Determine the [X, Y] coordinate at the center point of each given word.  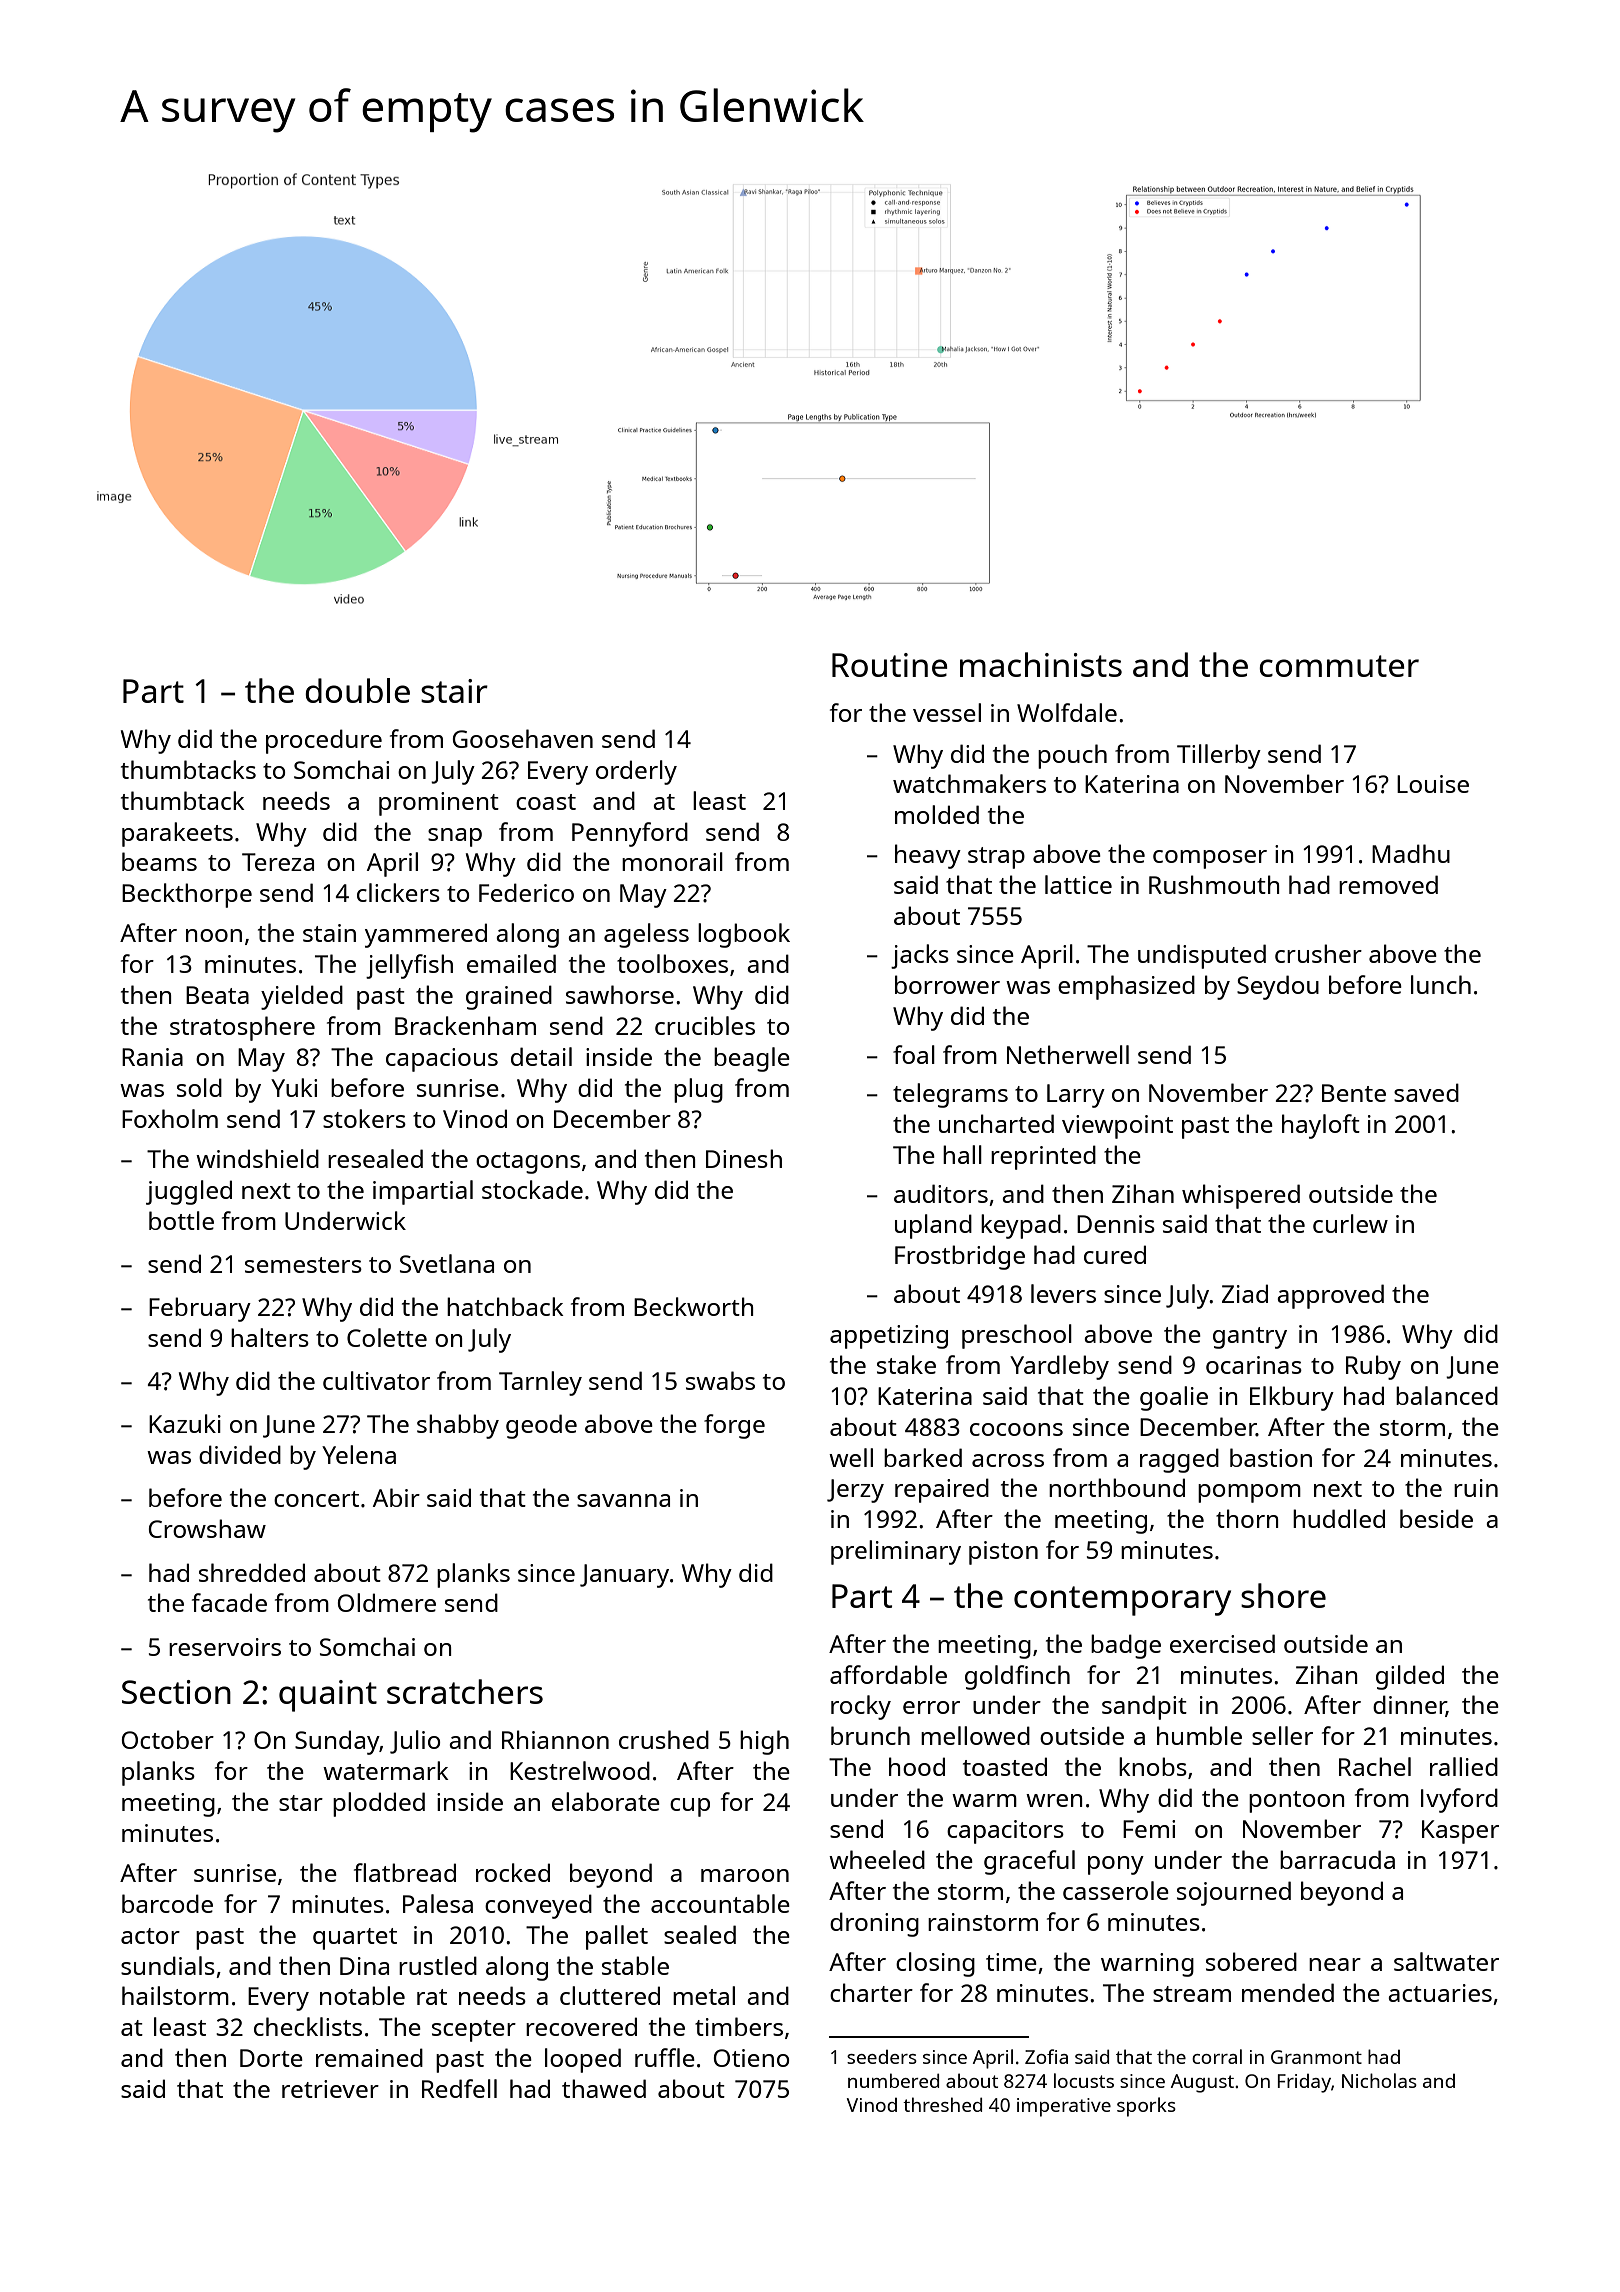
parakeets [177, 834]
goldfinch [1017, 1677]
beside [1436, 1518]
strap [996, 858]
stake [906, 1364]
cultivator [376, 1380]
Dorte [271, 2058]
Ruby [1373, 1367]
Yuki [294, 1087]
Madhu [1411, 853]
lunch [1441, 984]
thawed [604, 2088]
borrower [947, 984]
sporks [1146, 2107]
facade [229, 1602]
